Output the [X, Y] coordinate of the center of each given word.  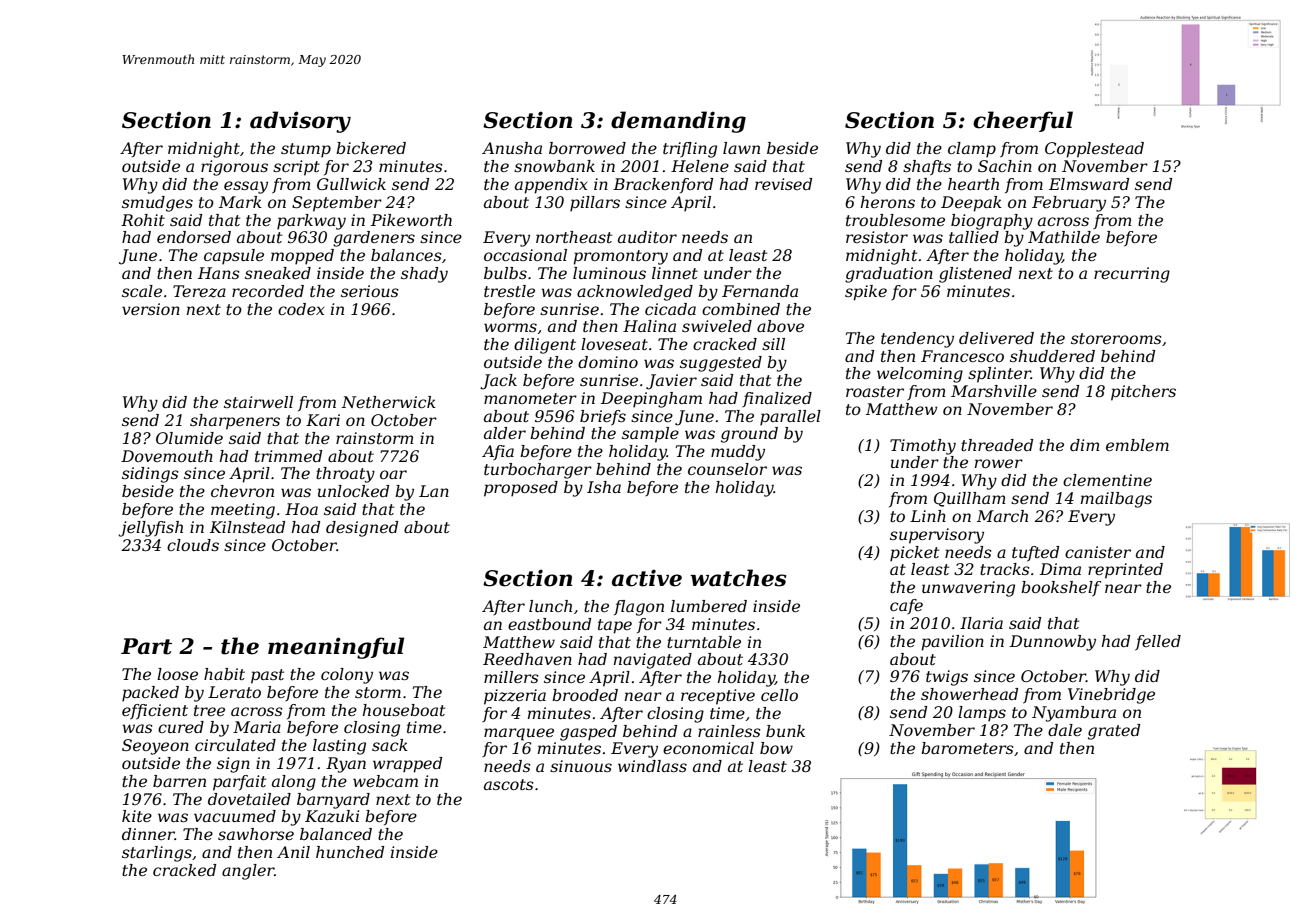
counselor [727, 469]
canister [1098, 552]
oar [393, 474]
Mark [240, 202]
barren [179, 781]
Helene [700, 166]
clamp [972, 150]
